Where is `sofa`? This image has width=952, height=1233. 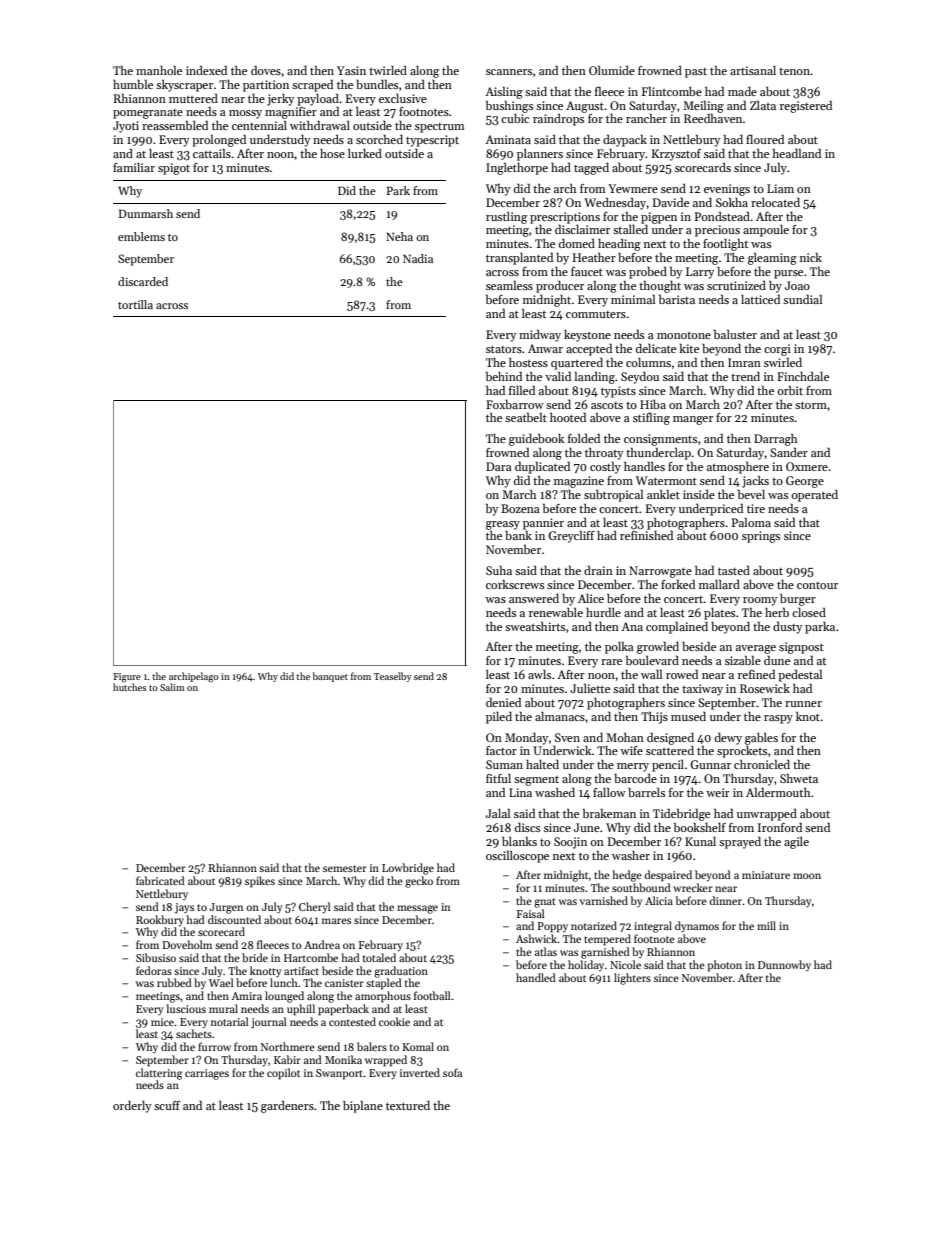
sofa is located at coordinates (452, 1072).
